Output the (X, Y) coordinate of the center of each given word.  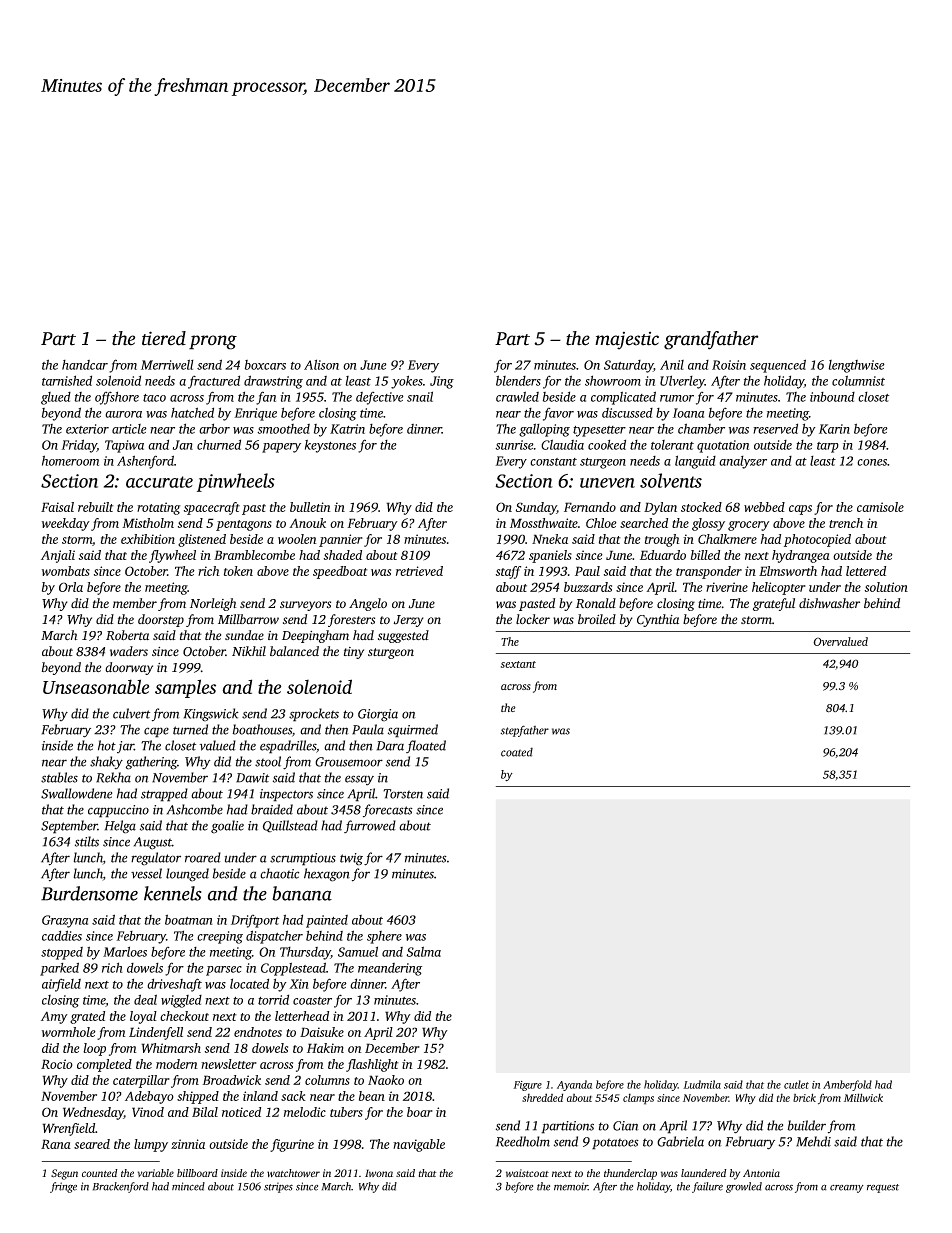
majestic (627, 341)
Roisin (729, 365)
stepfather (524, 731)
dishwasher (829, 603)
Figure (527, 1086)
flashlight (372, 1065)
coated (517, 752)
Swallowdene (76, 793)
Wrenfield (69, 1129)
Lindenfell (156, 1033)
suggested (403, 636)
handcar (85, 365)
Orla (71, 587)
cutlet (796, 1084)
